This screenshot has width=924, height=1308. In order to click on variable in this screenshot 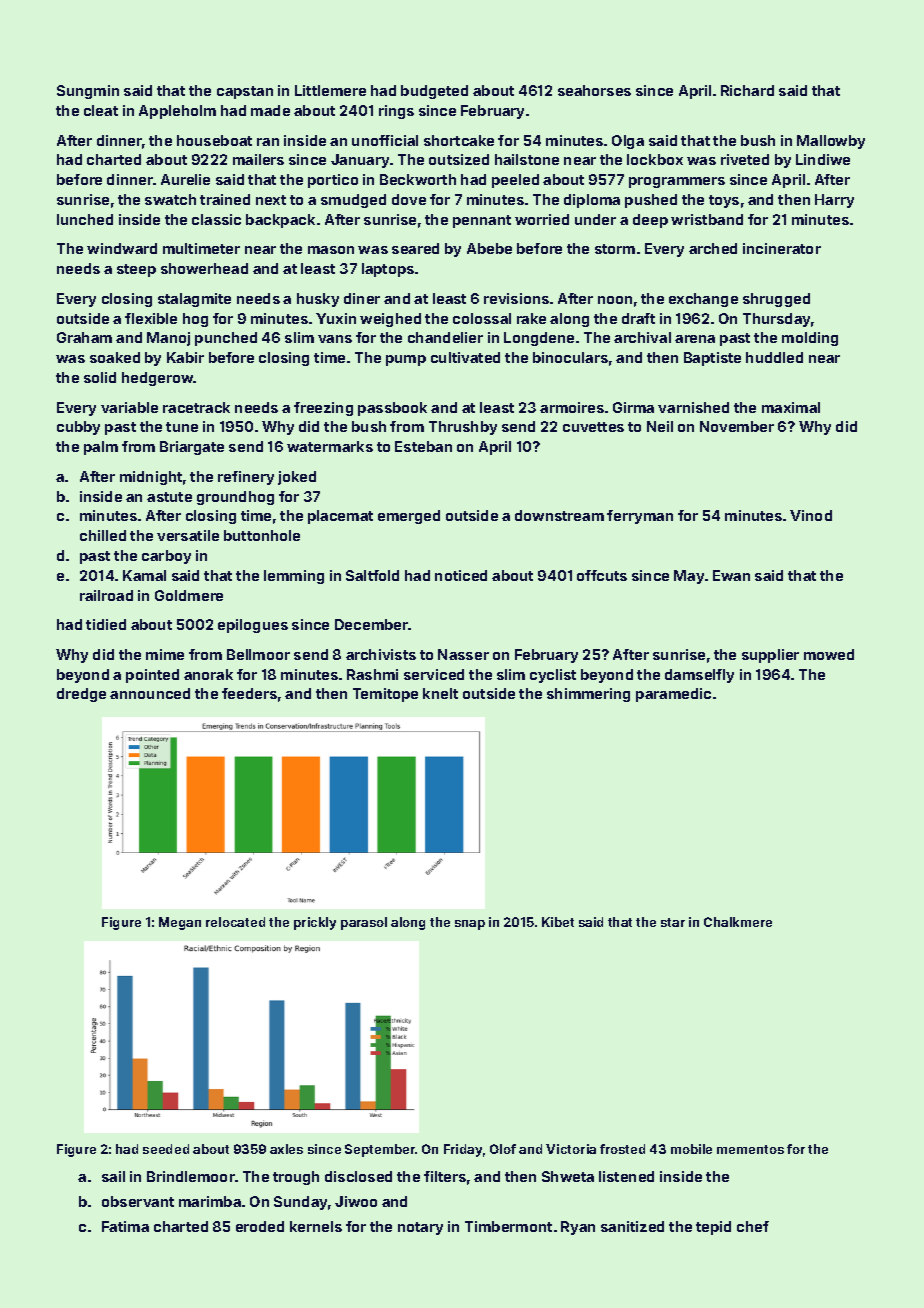, I will do `click(129, 407)`.
